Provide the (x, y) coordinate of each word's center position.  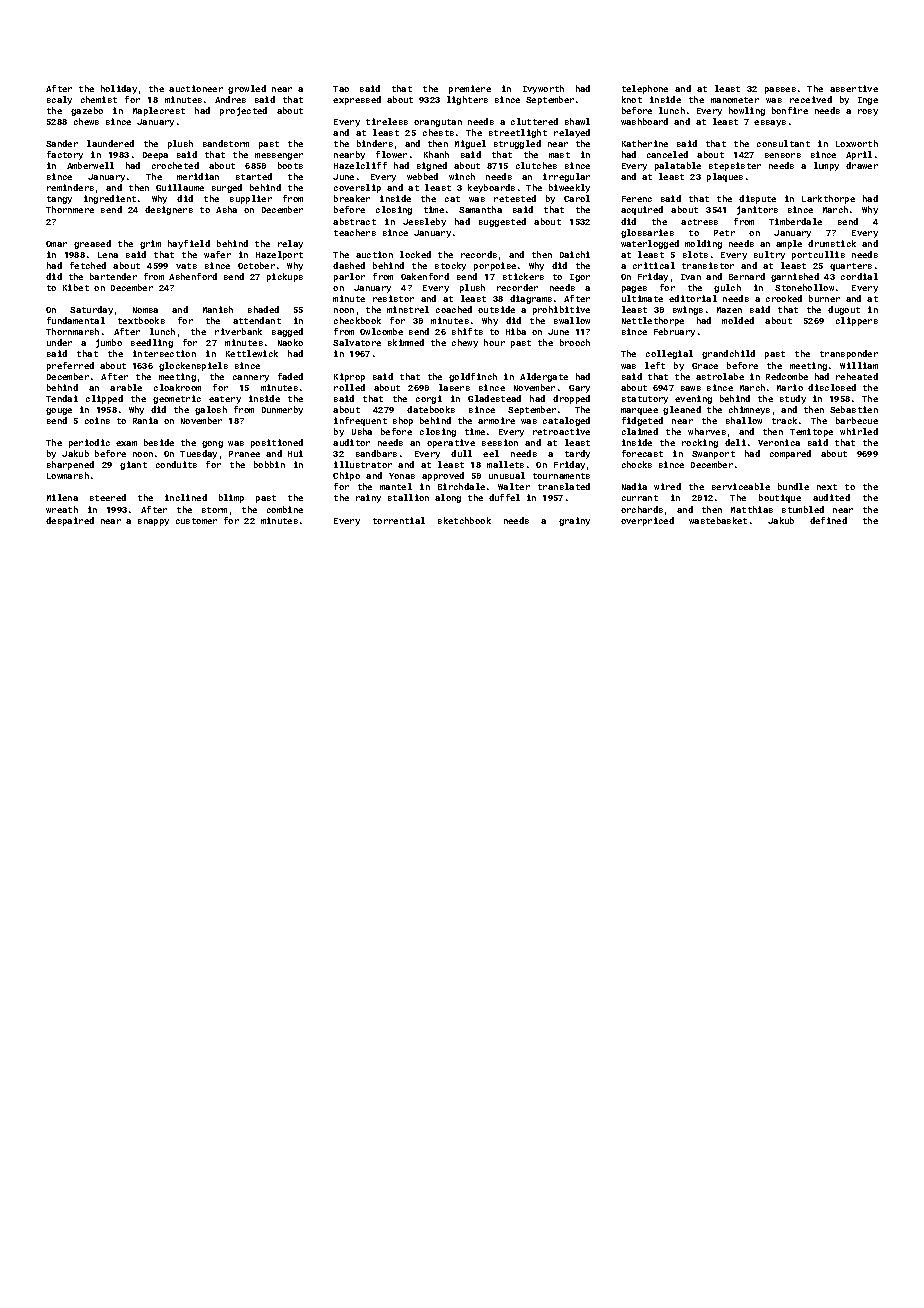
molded (738, 320)
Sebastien (854, 409)
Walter (514, 486)
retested (515, 198)
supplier (251, 199)
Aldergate (544, 377)
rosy (868, 112)
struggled (517, 144)
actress (699, 222)
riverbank (238, 331)
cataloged (566, 421)
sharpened (70, 465)
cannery (251, 378)
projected (243, 111)
